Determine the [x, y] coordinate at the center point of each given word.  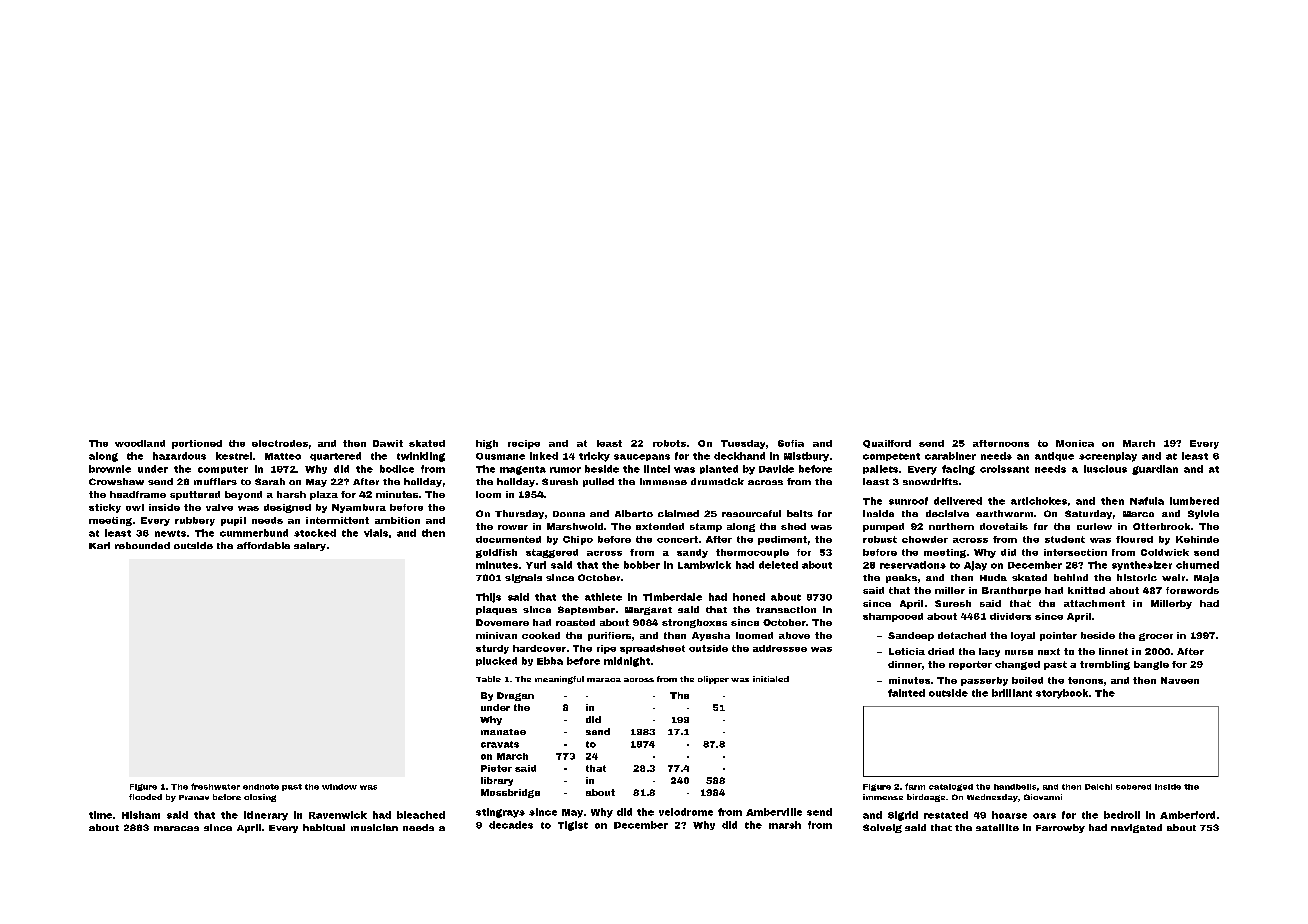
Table [488, 679]
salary [310, 546]
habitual [324, 827]
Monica [1075, 443]
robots [669, 443]
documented [508, 539]
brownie [110, 469]
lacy [989, 652]
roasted [575, 622]
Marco [1138, 514]
